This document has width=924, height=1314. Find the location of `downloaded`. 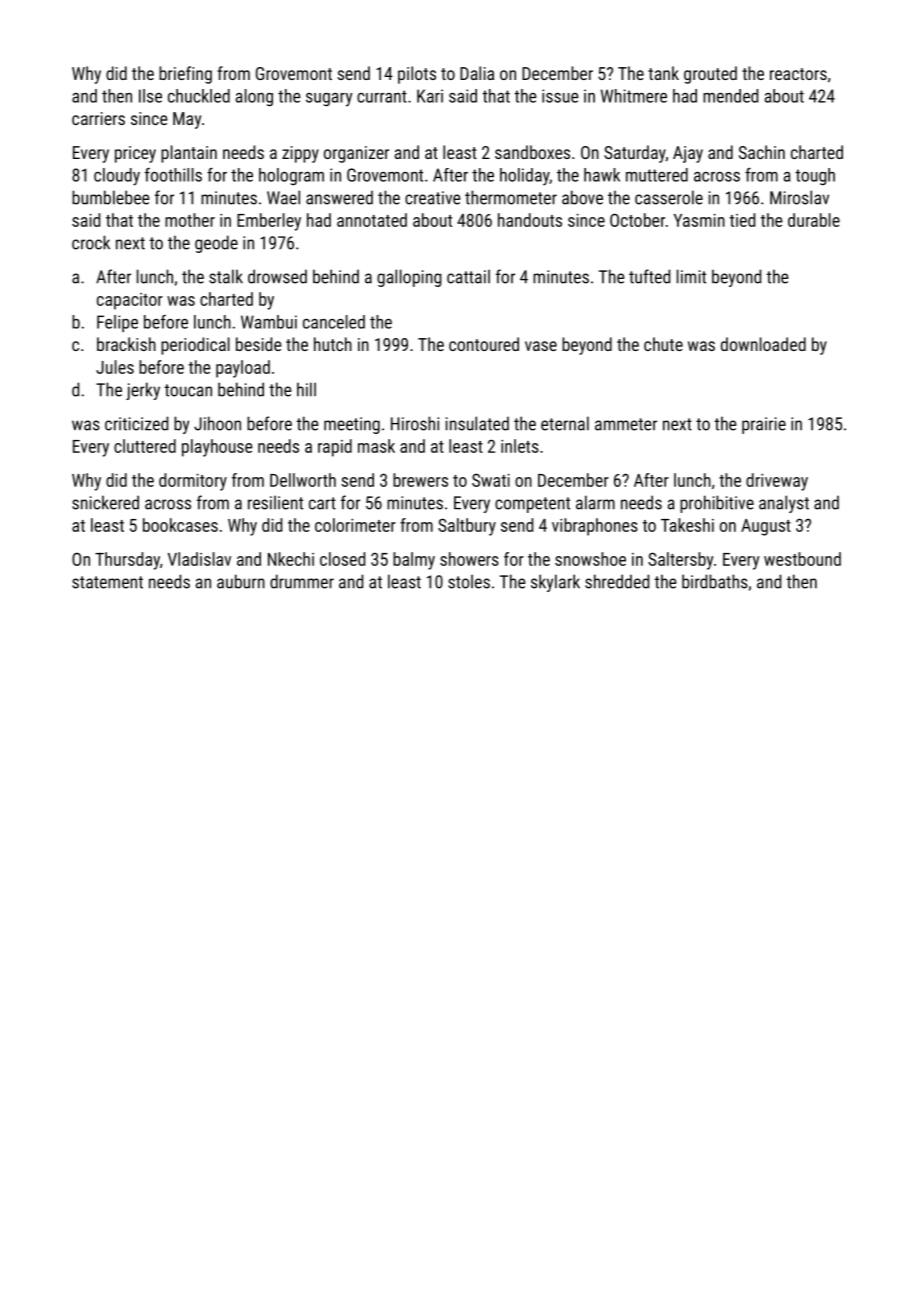

downloaded is located at coordinates (763, 344).
